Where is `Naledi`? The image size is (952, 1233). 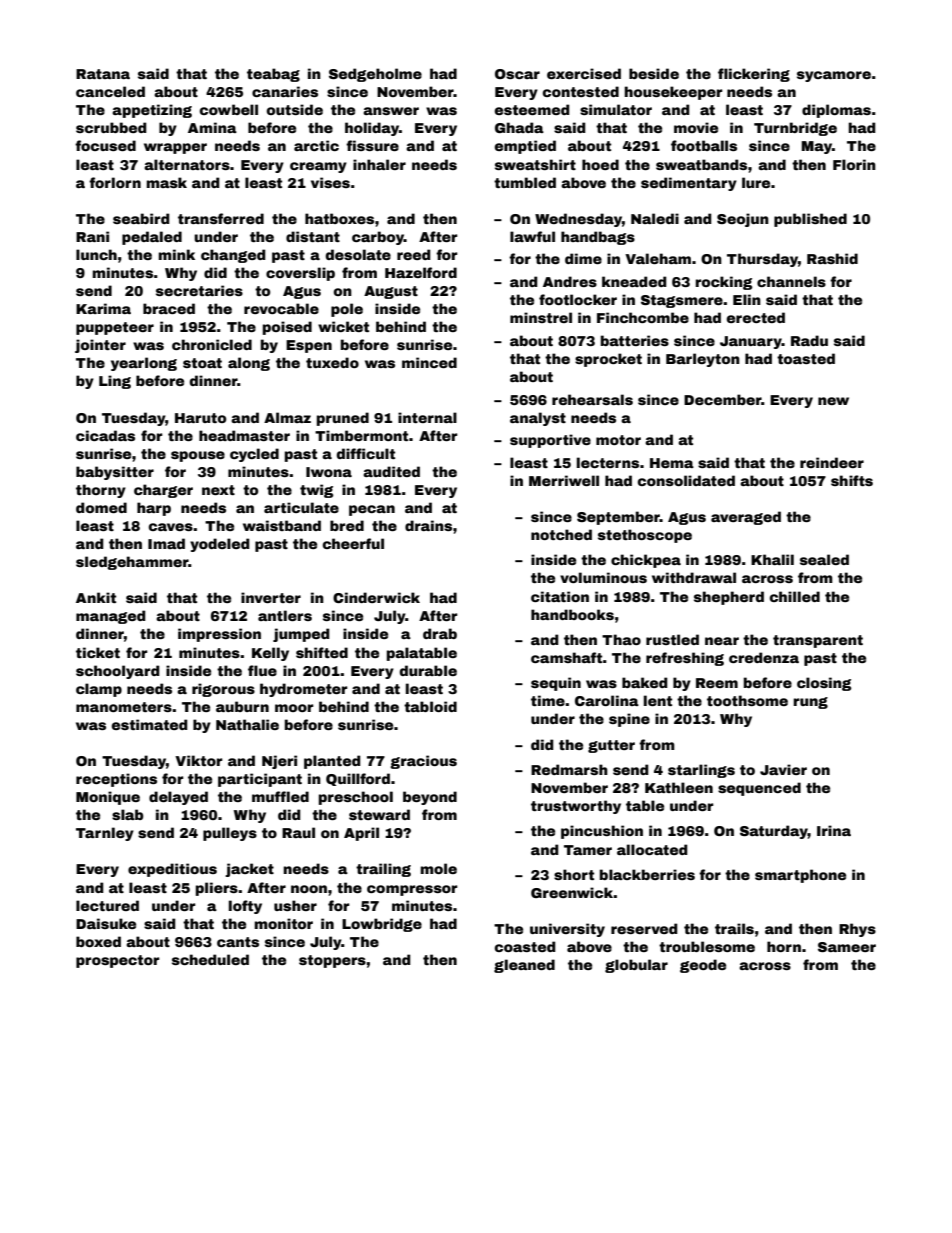
Naledi is located at coordinates (655, 218).
